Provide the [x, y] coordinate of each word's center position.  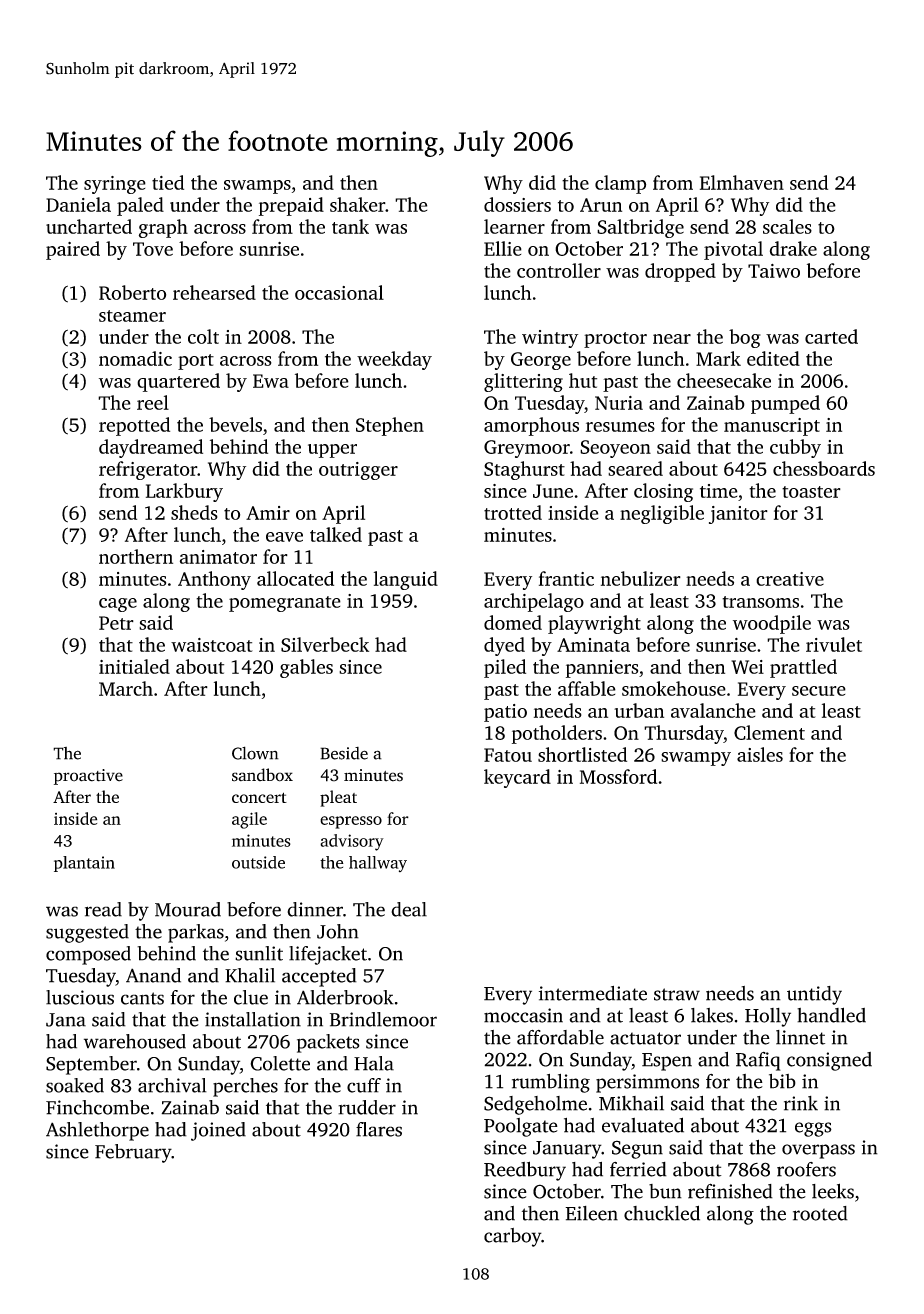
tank [350, 226]
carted [831, 336]
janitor [738, 515]
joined [218, 1131]
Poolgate [521, 1127]
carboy [512, 1237]
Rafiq [758, 1061]
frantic [566, 578]
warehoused [135, 1041]
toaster [811, 492]
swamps [257, 187]
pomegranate [285, 604]
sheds [194, 512]
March [126, 688]
